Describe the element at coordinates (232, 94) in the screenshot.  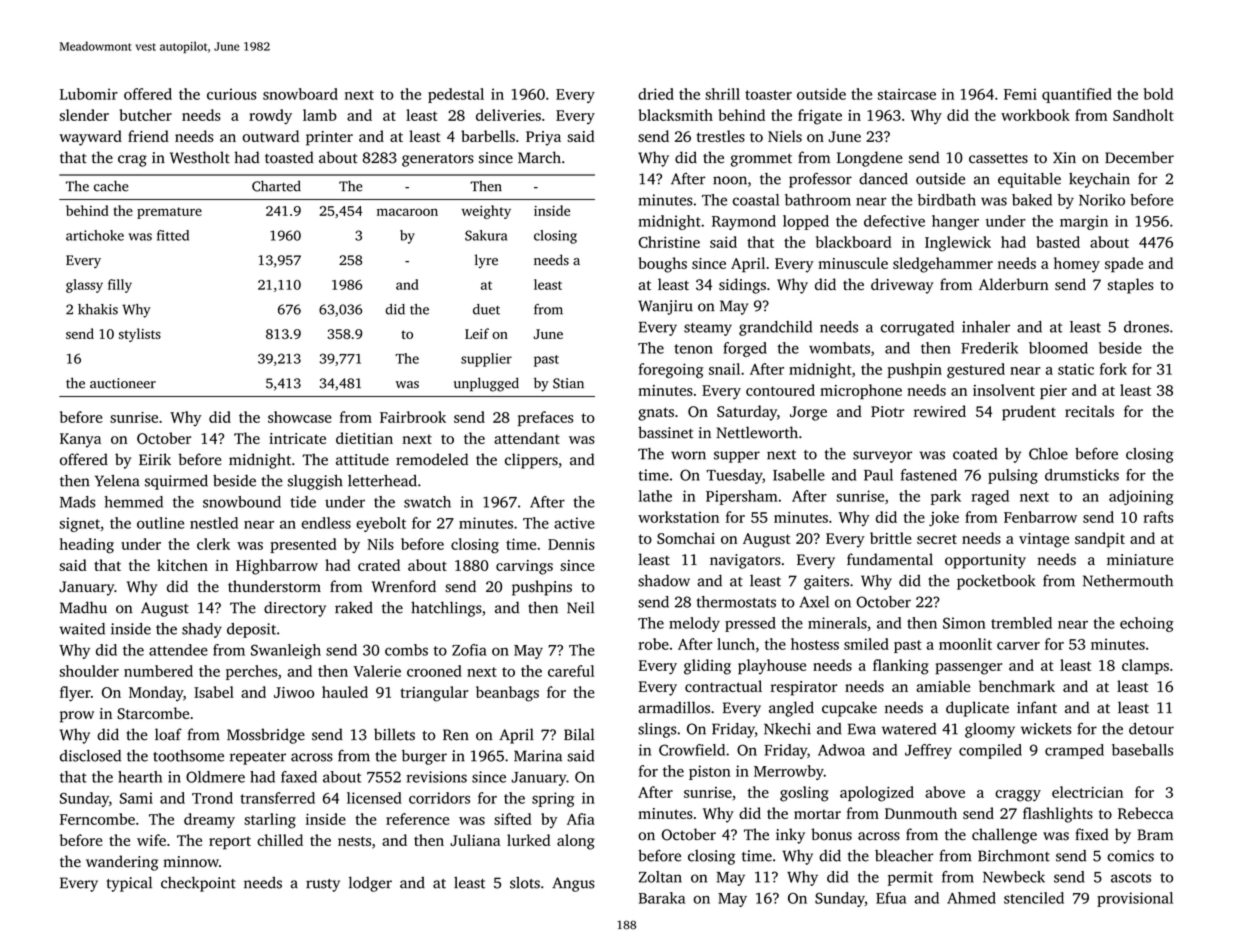
I see `curious` at that location.
